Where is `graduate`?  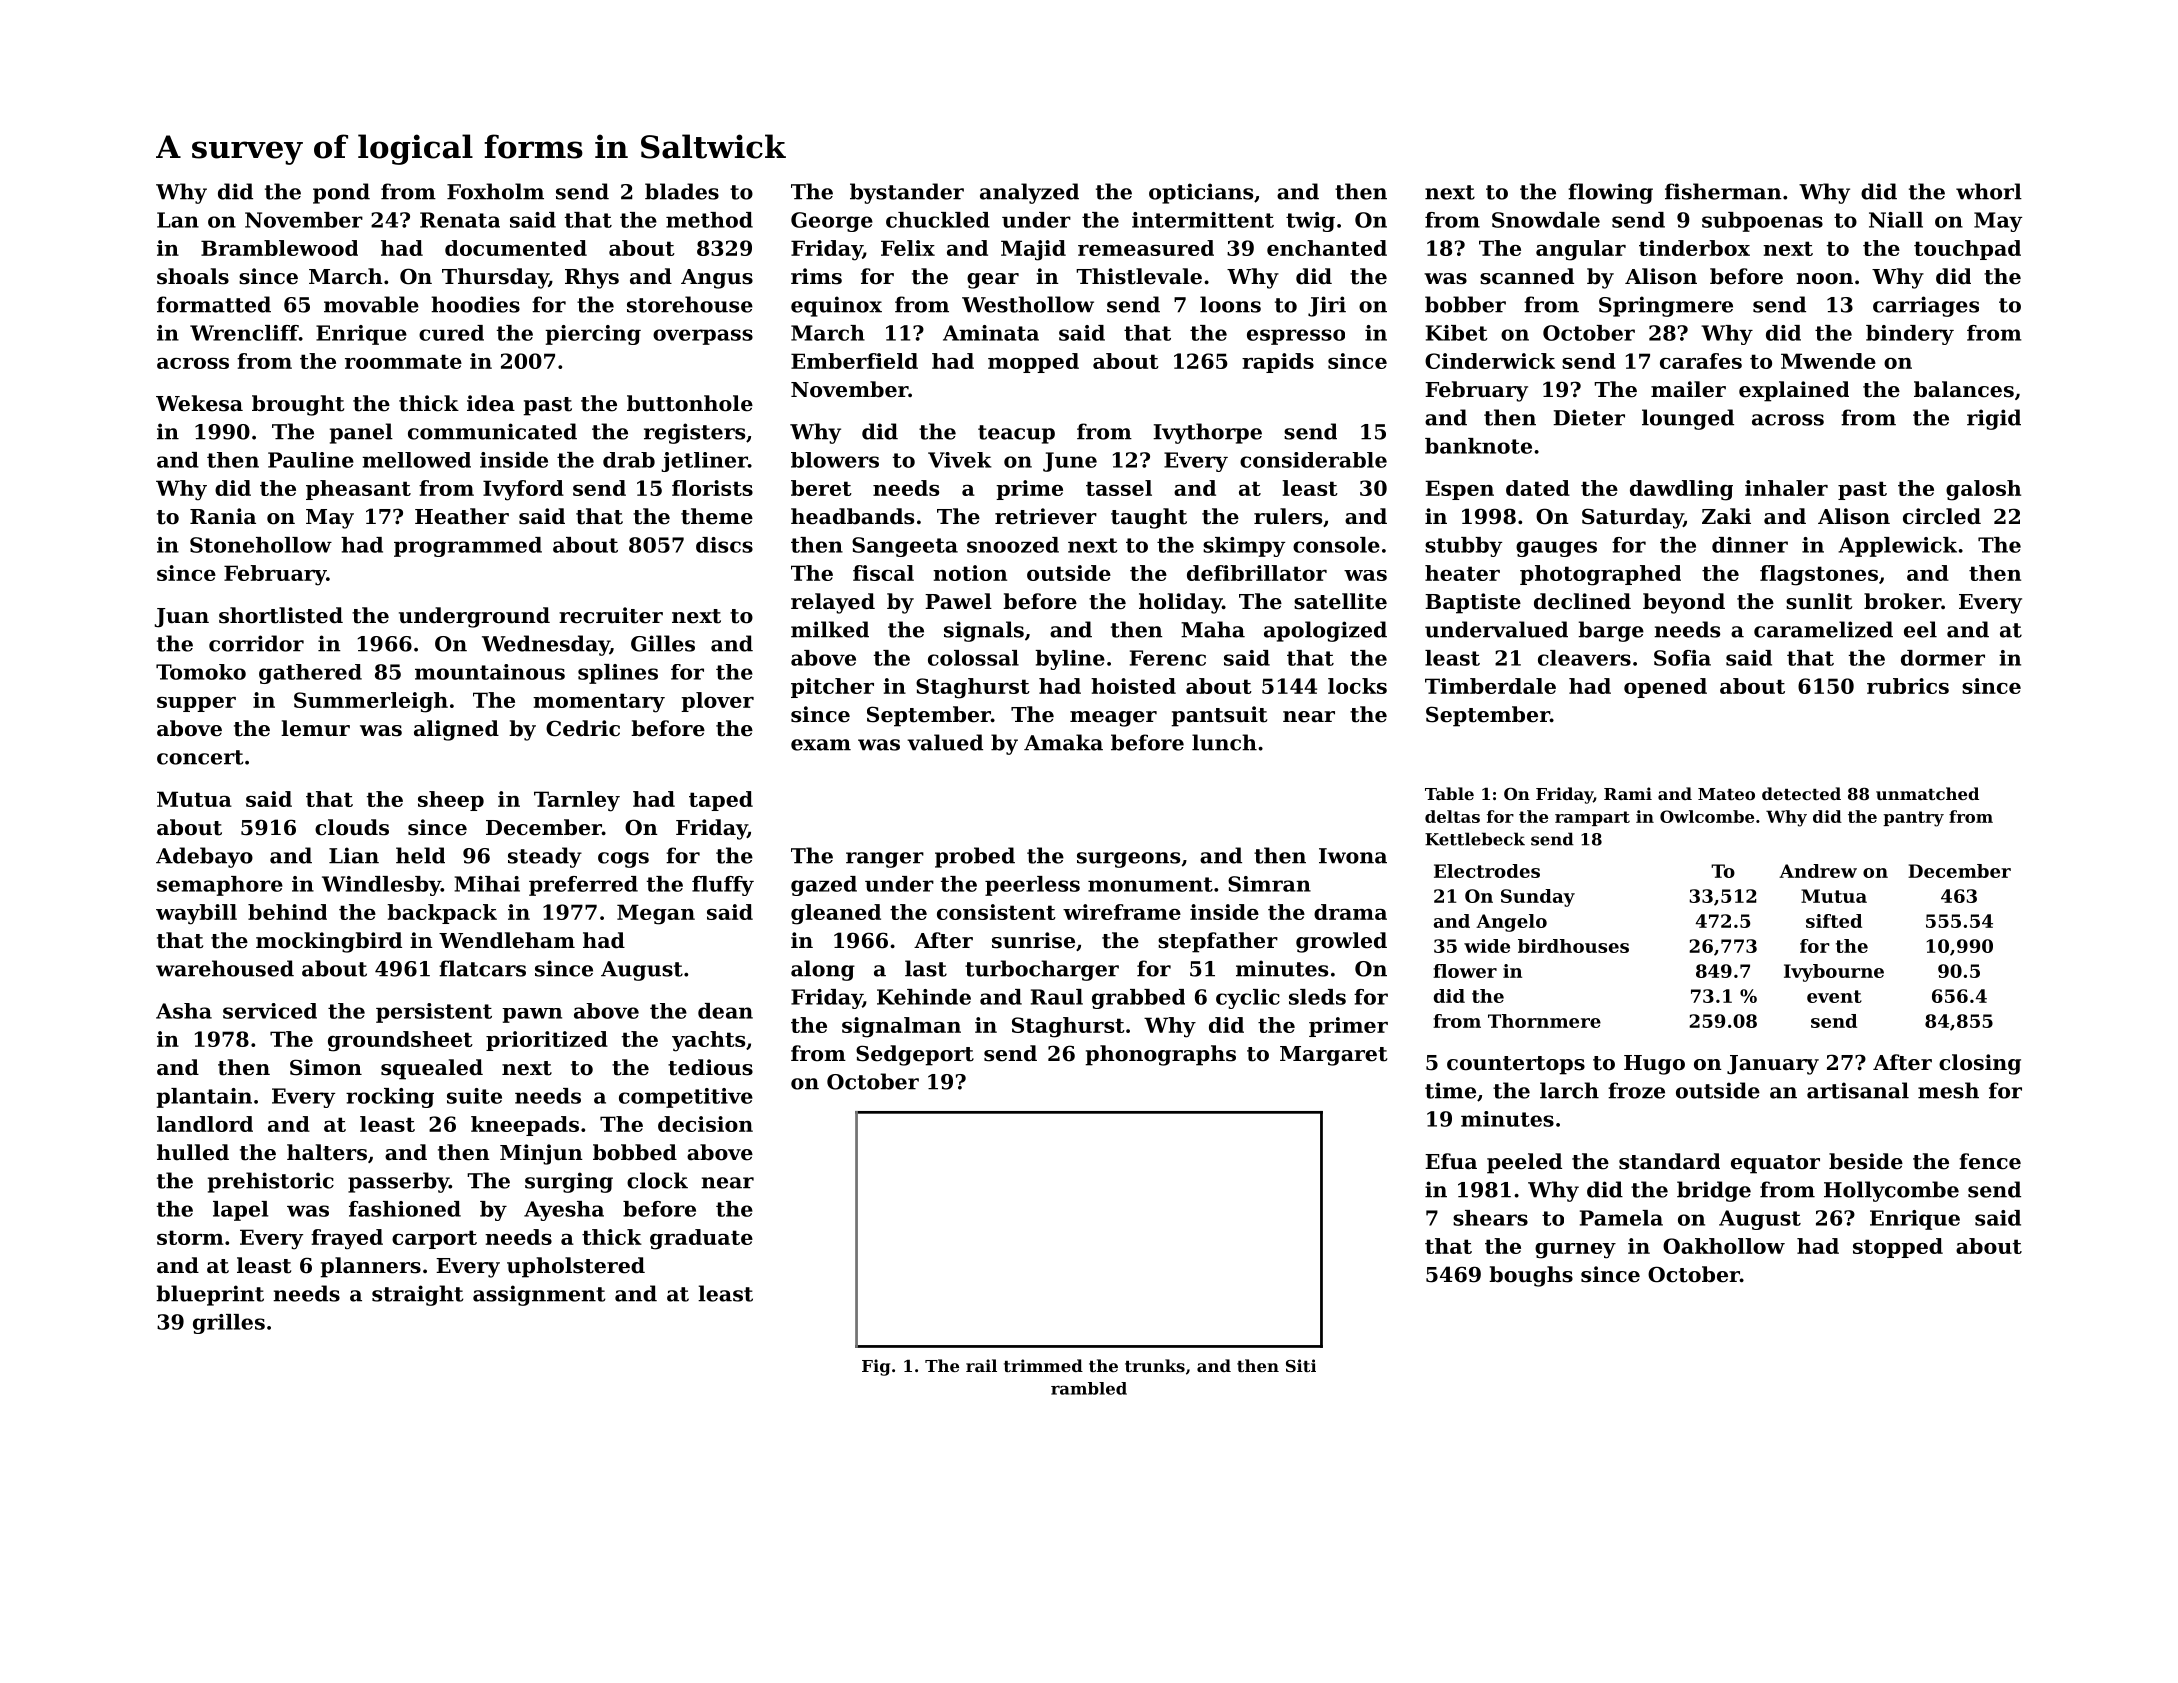
graduate is located at coordinates (701, 1239).
